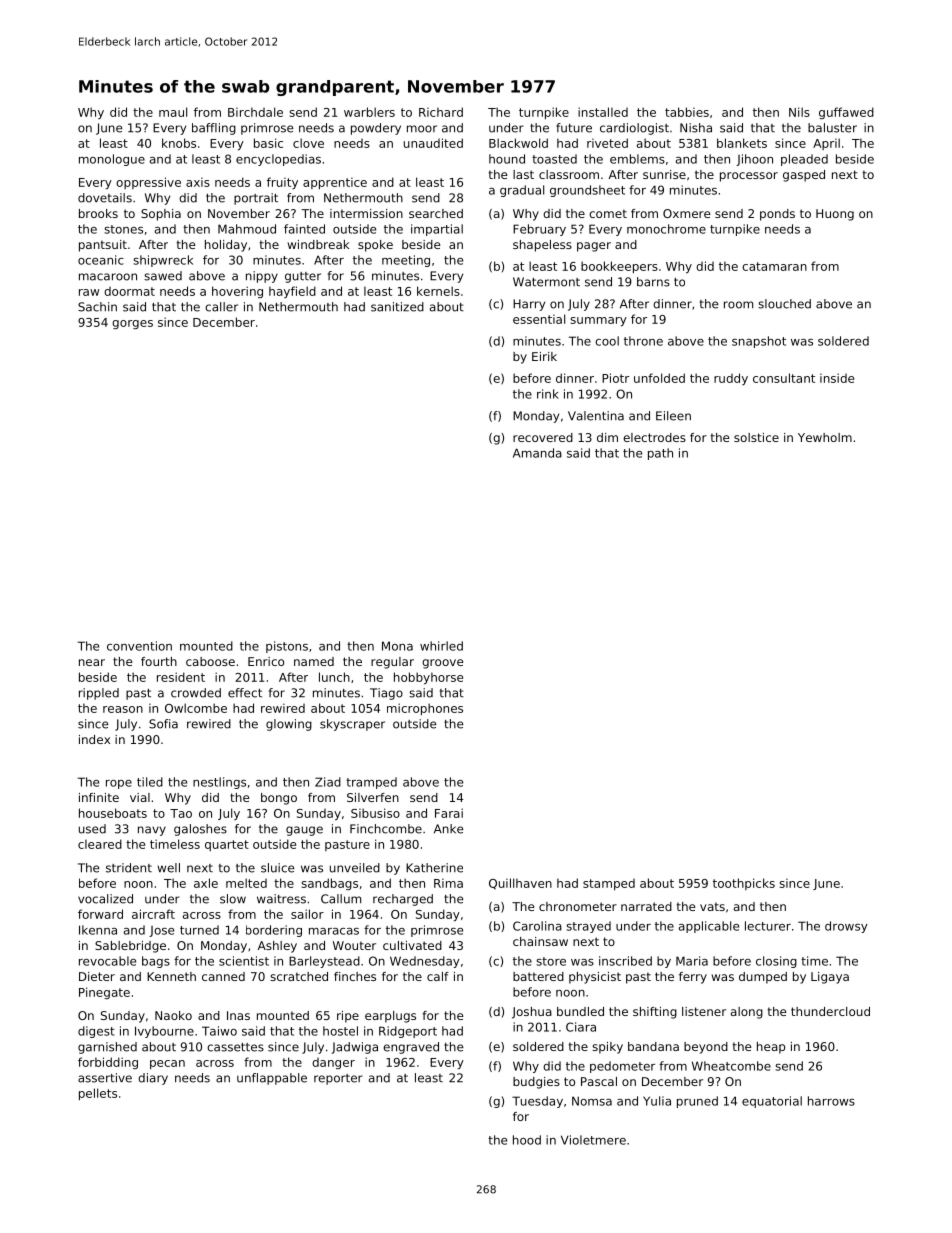 The width and height of the document is (952, 1233). Describe the element at coordinates (289, 725) in the document. I see `glowing` at that location.
